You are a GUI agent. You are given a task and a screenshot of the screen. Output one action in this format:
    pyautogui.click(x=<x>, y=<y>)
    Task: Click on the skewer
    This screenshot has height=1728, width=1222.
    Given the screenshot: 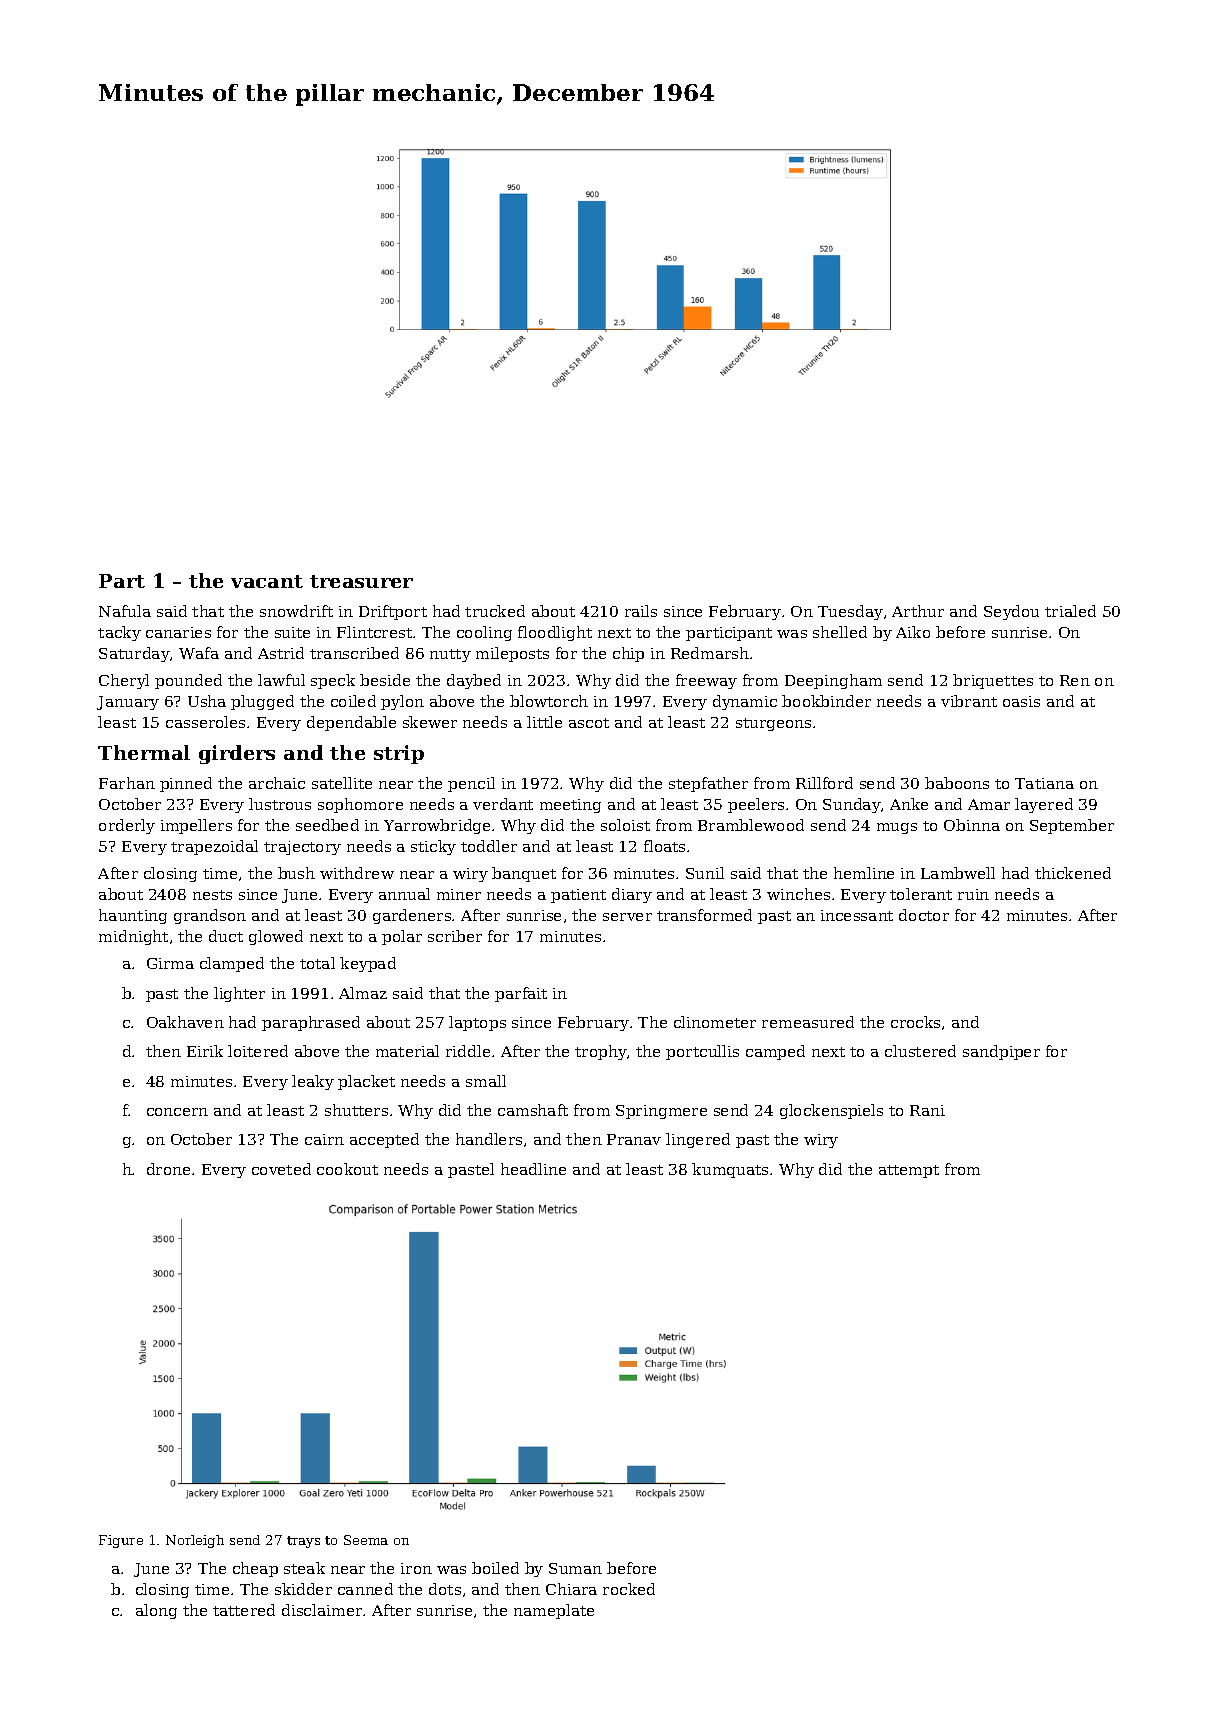 What is the action you would take?
    pyautogui.click(x=430, y=722)
